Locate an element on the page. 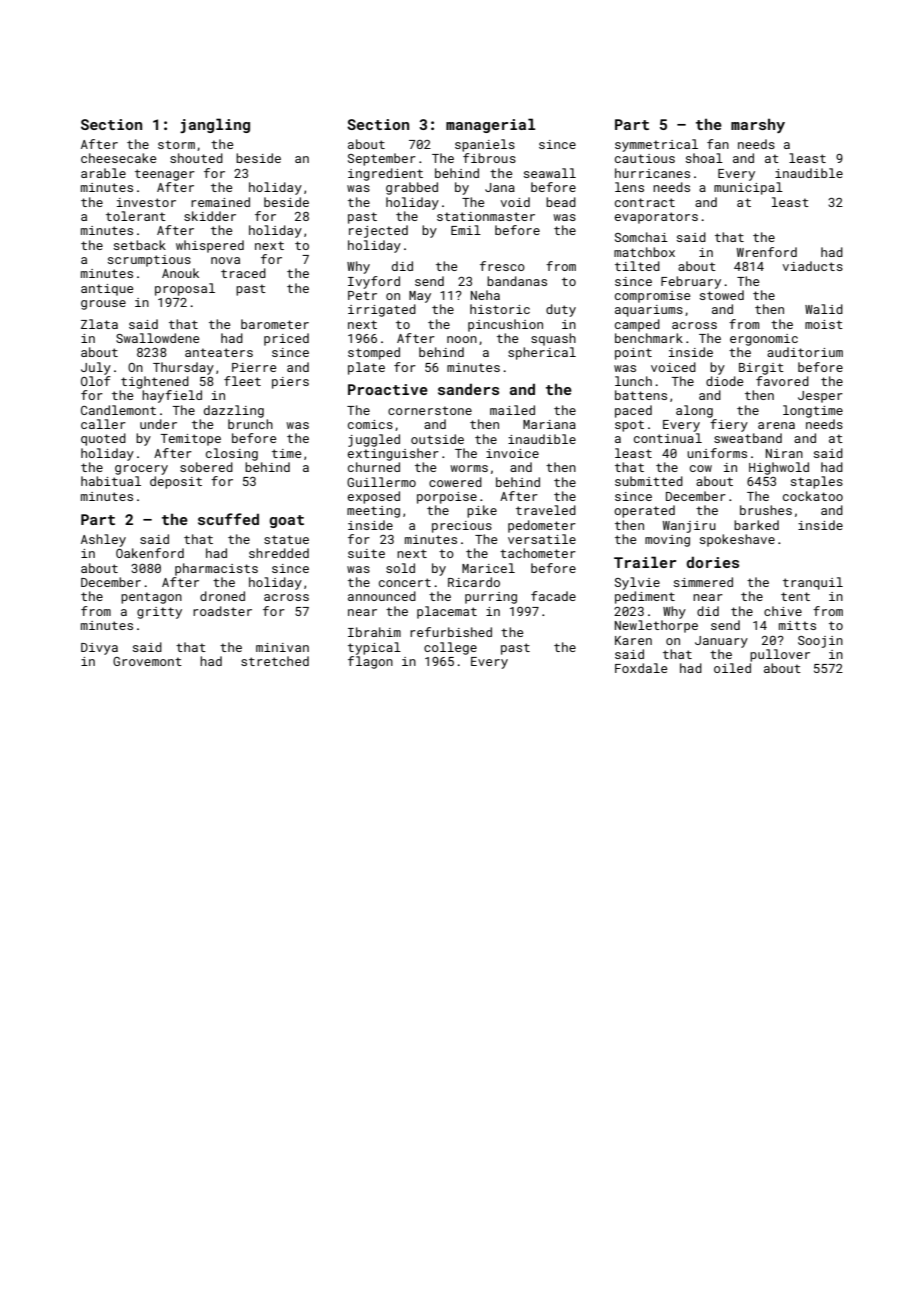  marshy is located at coordinates (758, 125).
